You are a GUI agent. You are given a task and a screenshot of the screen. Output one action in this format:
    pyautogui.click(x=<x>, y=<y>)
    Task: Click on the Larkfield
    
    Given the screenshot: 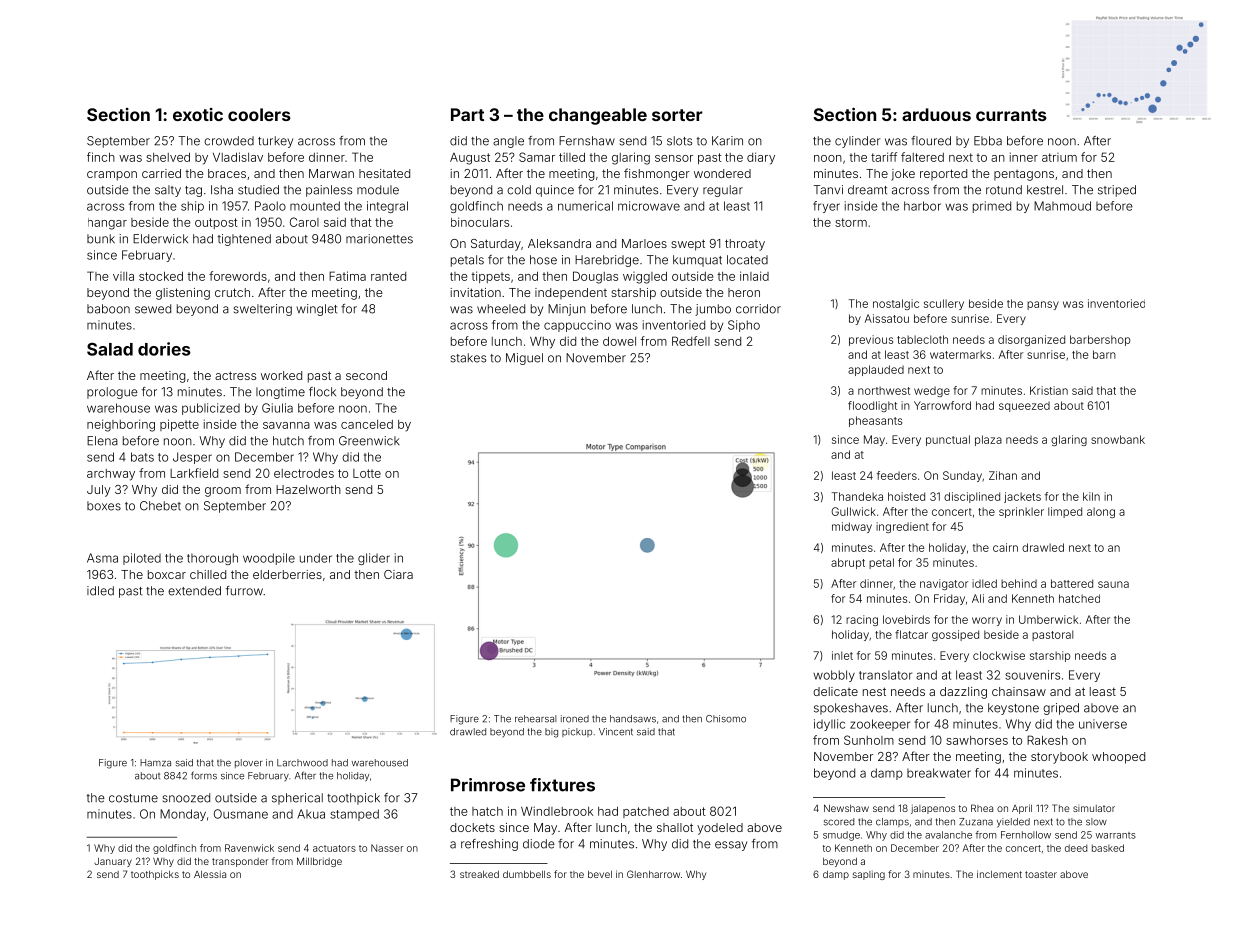 What is the action you would take?
    pyautogui.click(x=194, y=473)
